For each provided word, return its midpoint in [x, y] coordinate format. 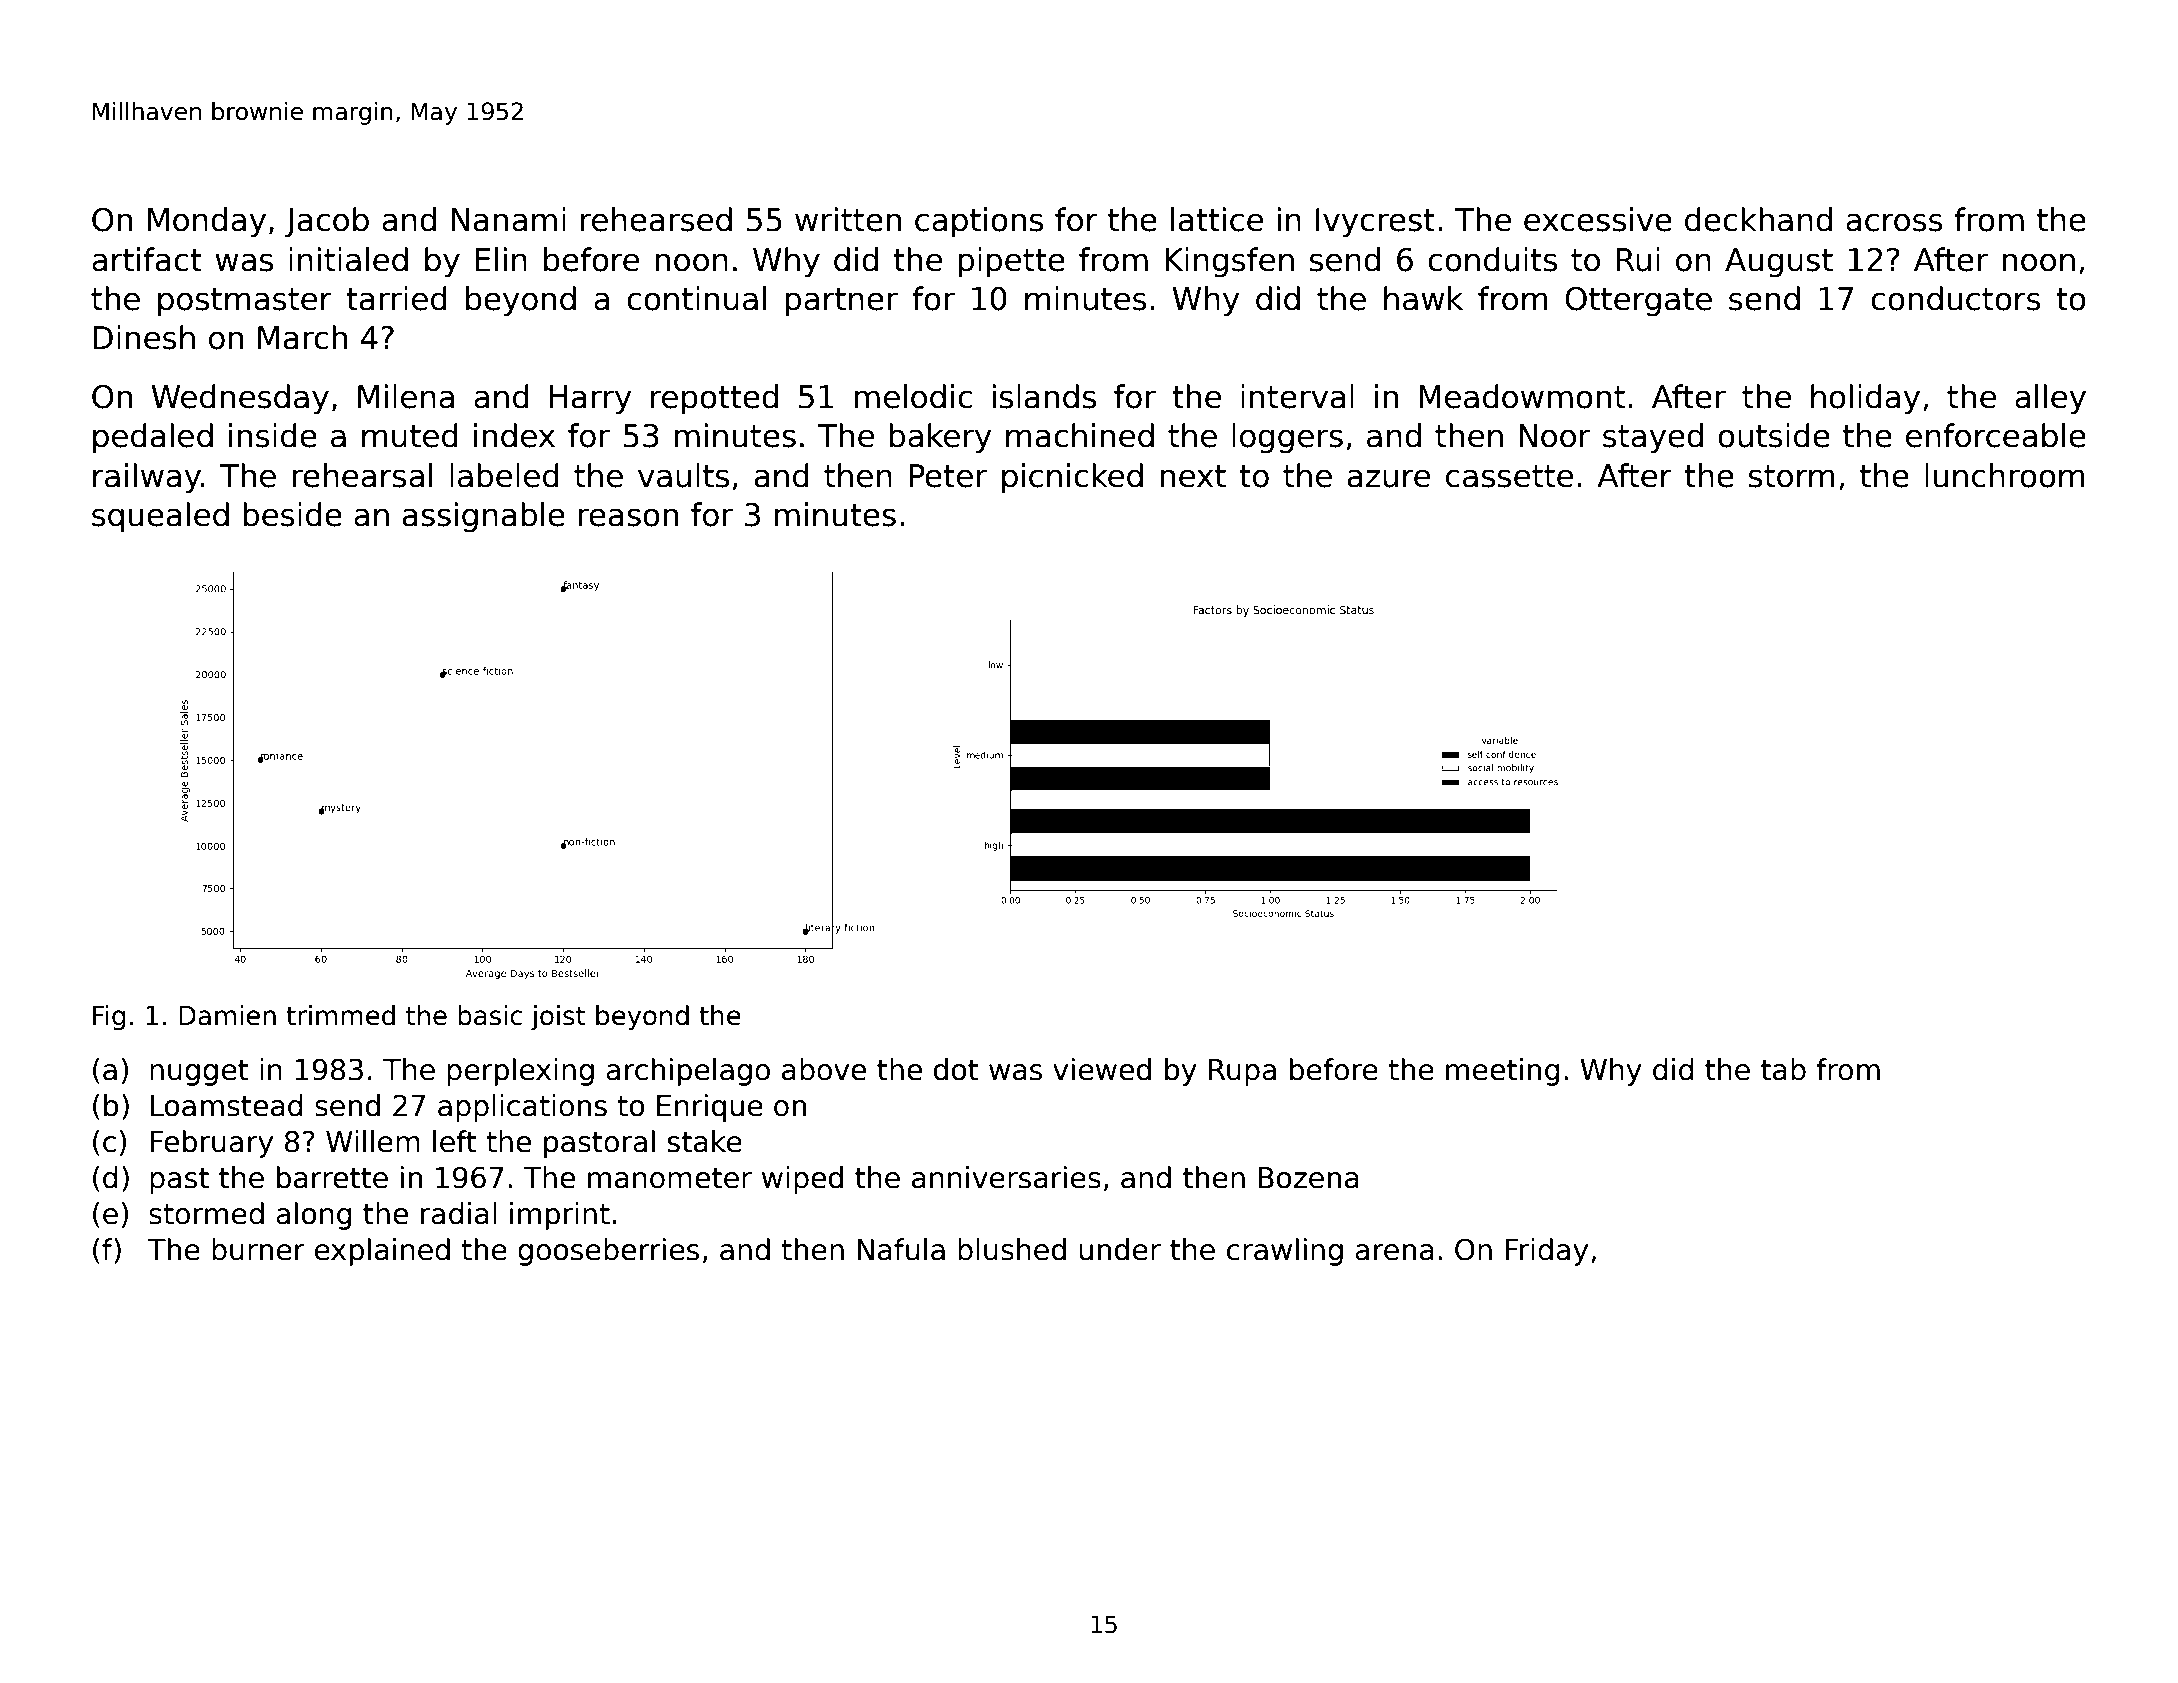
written [848, 219]
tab [1783, 1069]
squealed [160, 517]
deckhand [1758, 219]
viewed [1102, 1069]
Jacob [327, 222]
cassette [1509, 476]
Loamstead [226, 1105]
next [1193, 476]
